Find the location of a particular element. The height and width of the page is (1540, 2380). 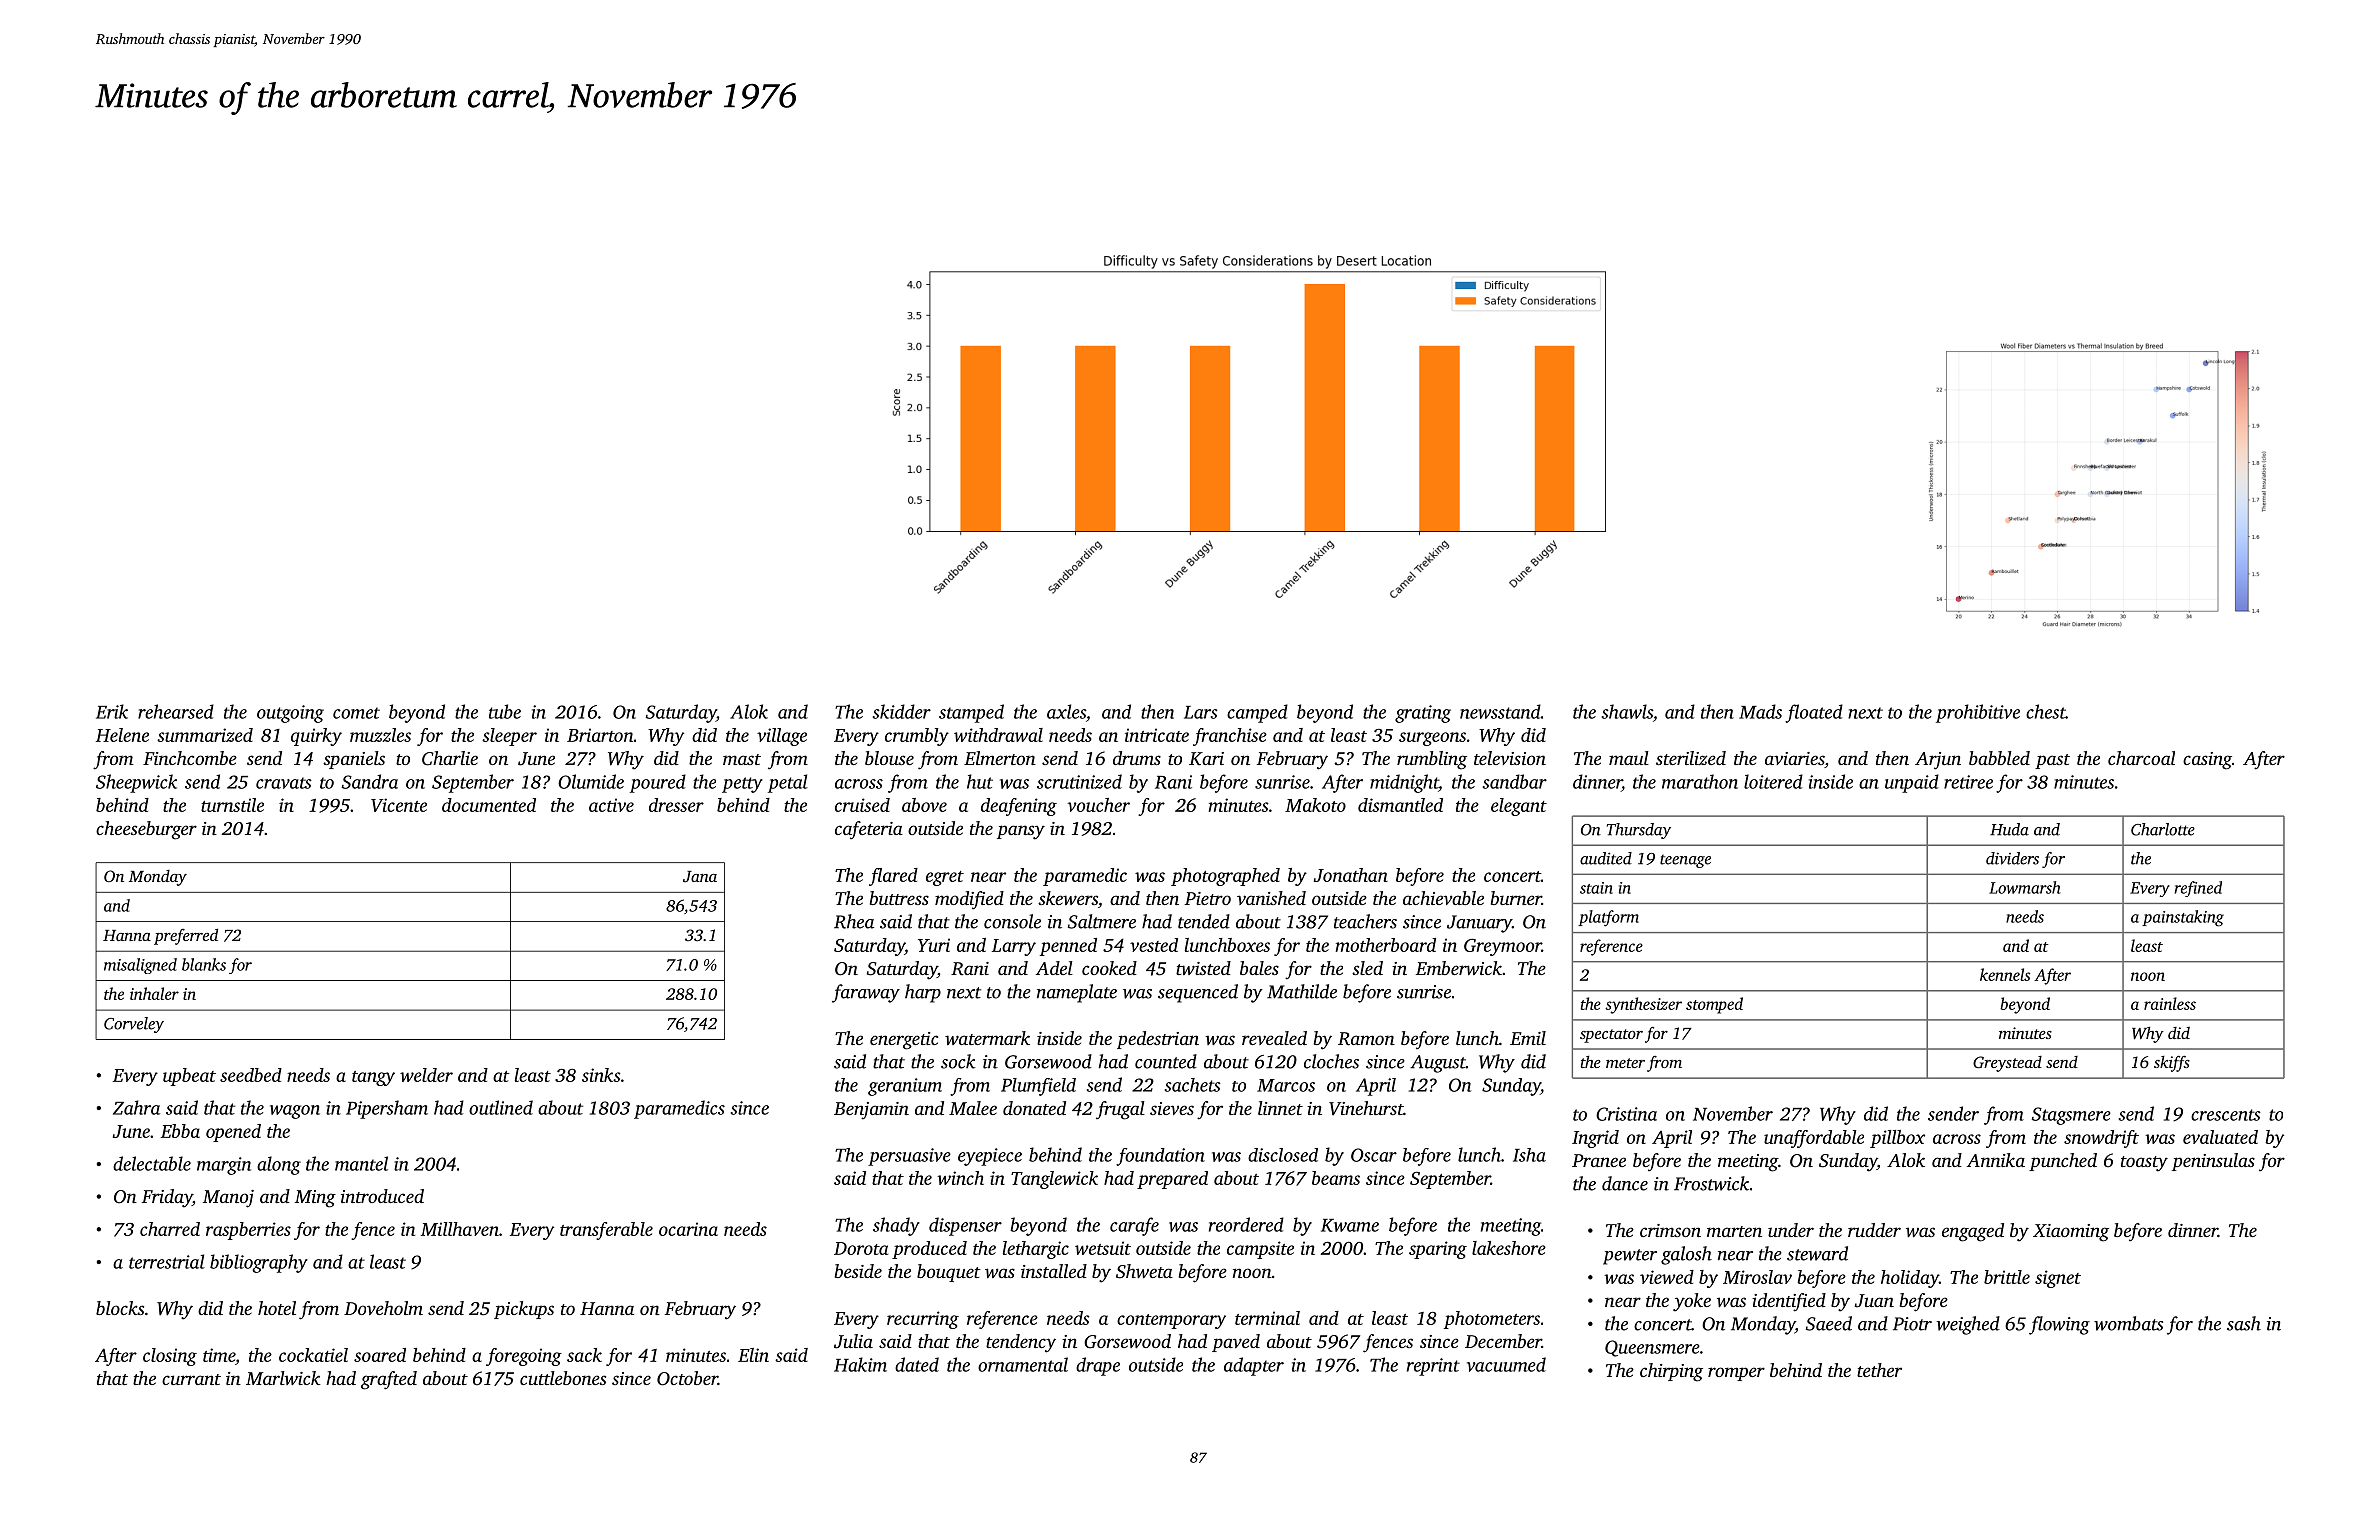

energetic is located at coordinates (904, 1041).
